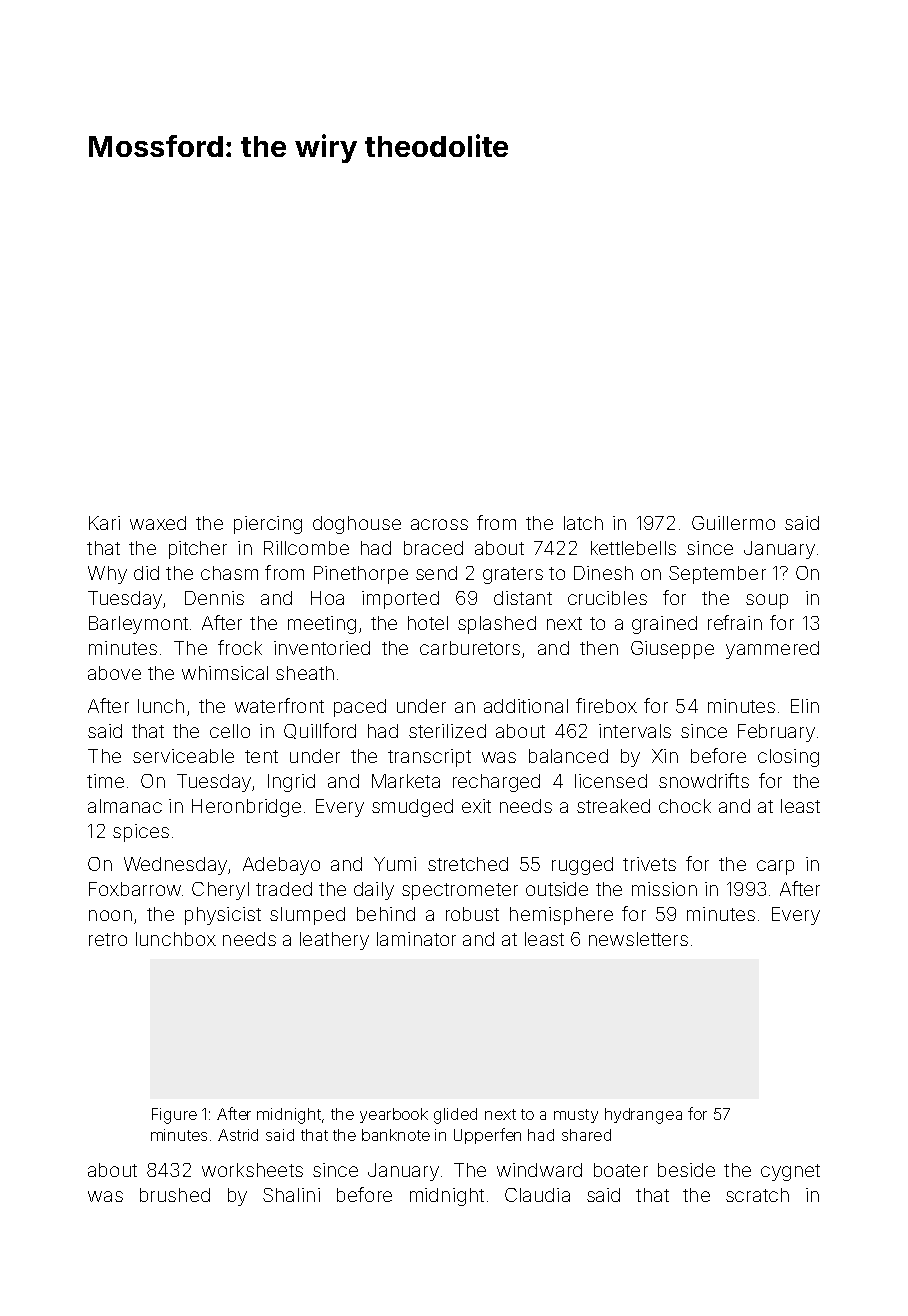 Image resolution: width=908 pixels, height=1316 pixels. I want to click on across, so click(439, 524).
